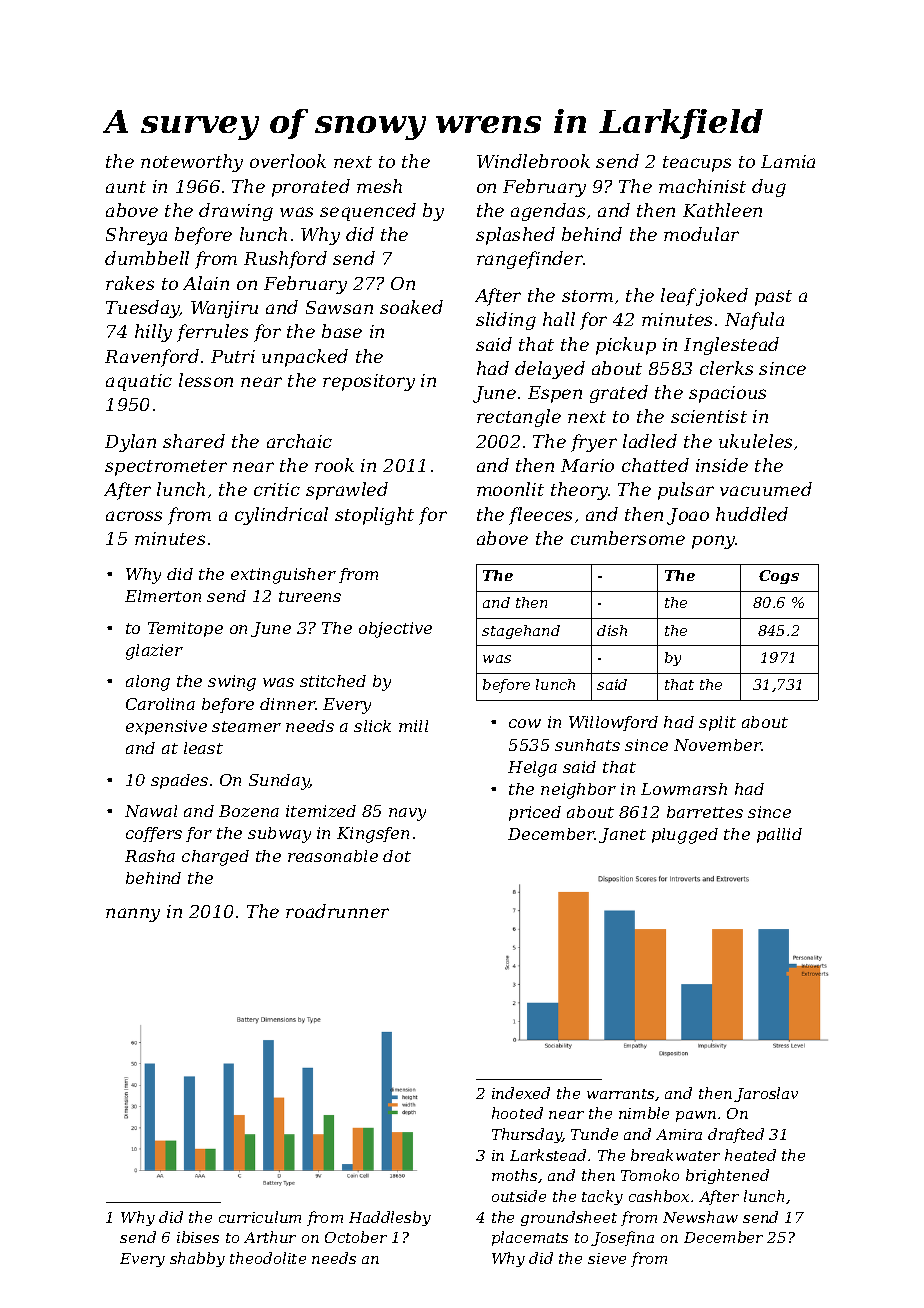  What do you see at coordinates (535, 813) in the image?
I see `priced` at bounding box center [535, 813].
